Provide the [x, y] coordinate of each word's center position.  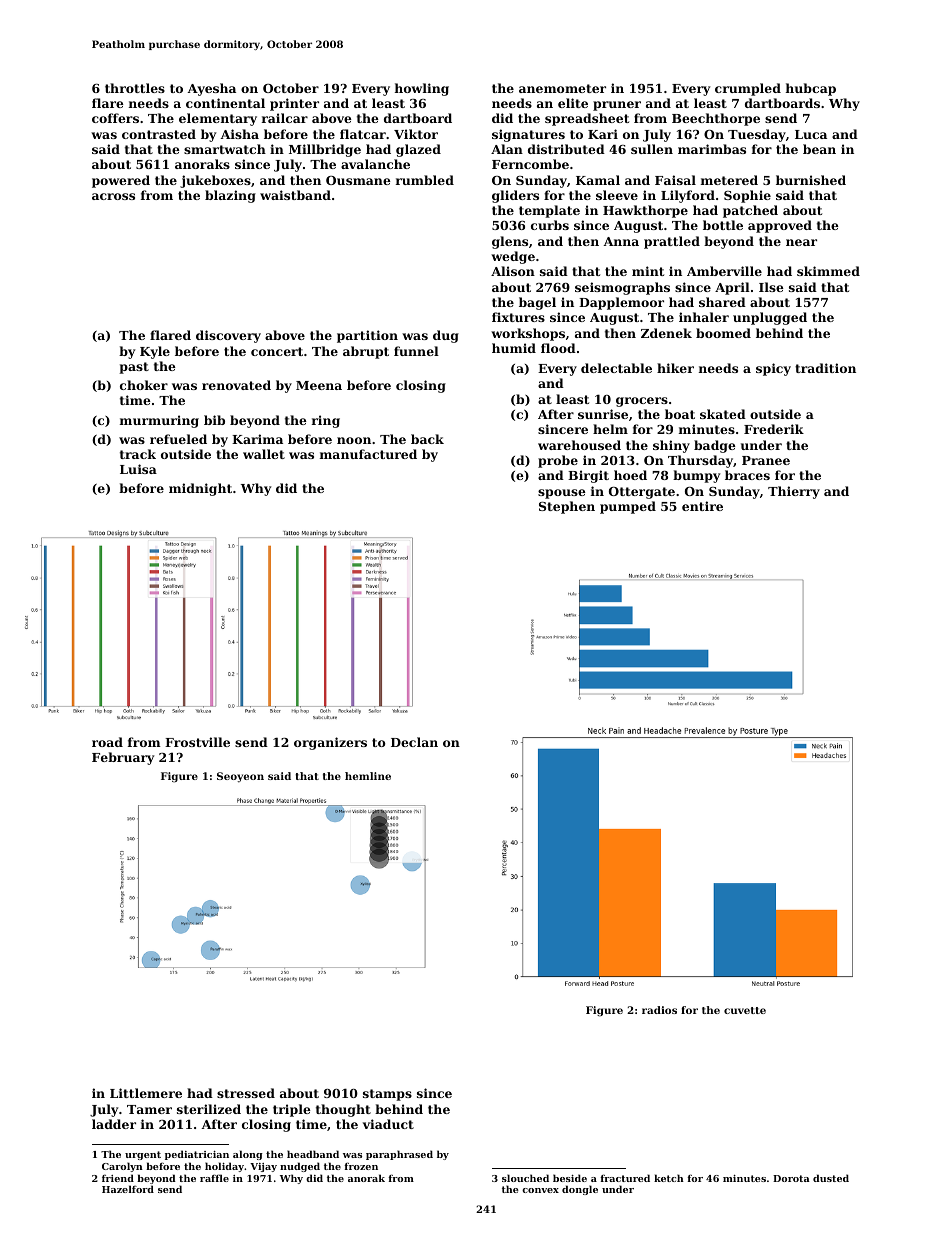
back [427, 439]
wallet [264, 454]
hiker [675, 368]
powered [121, 181]
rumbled [425, 180]
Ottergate [642, 493]
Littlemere [146, 1093]
